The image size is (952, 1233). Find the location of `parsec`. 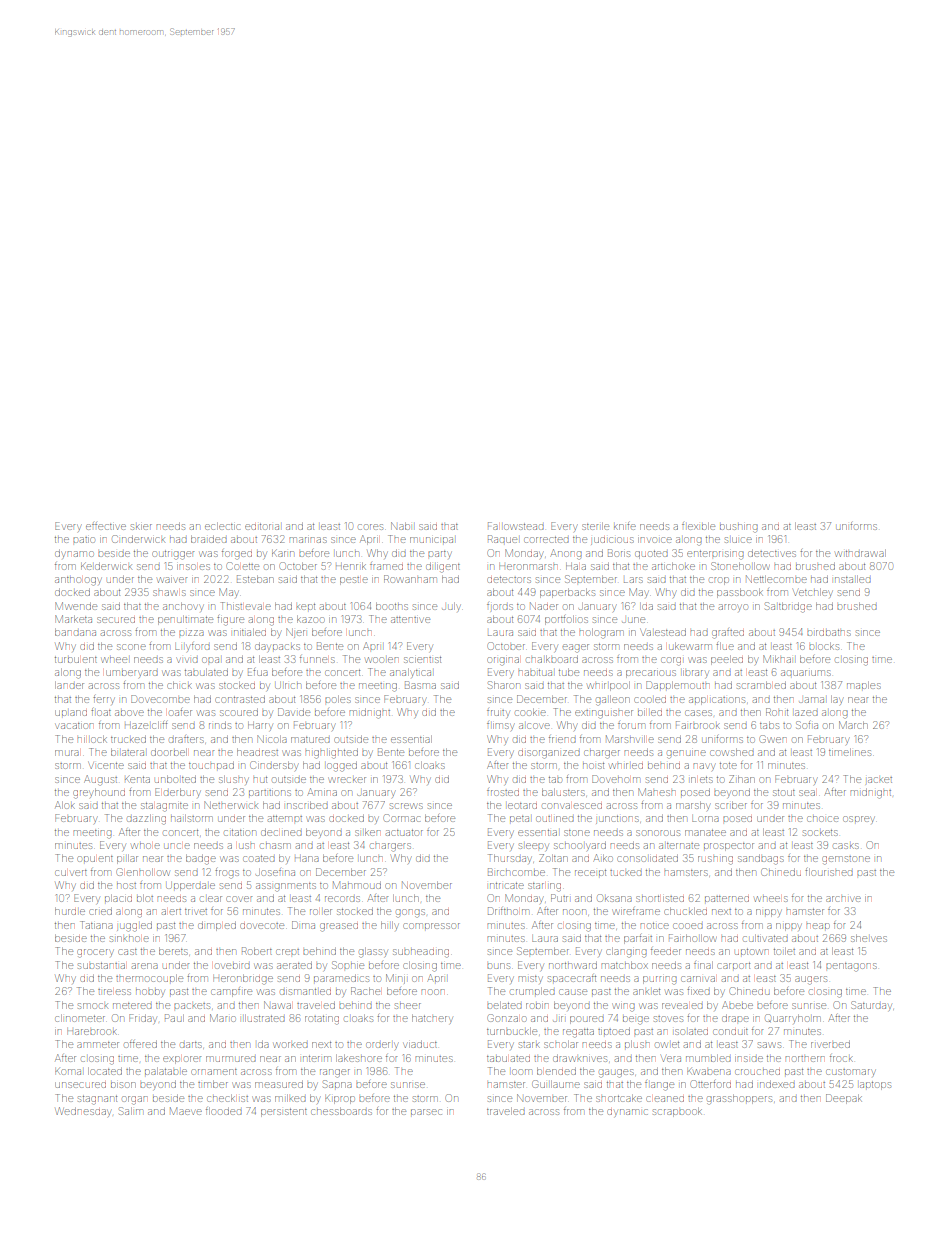

parsec is located at coordinates (426, 1112).
